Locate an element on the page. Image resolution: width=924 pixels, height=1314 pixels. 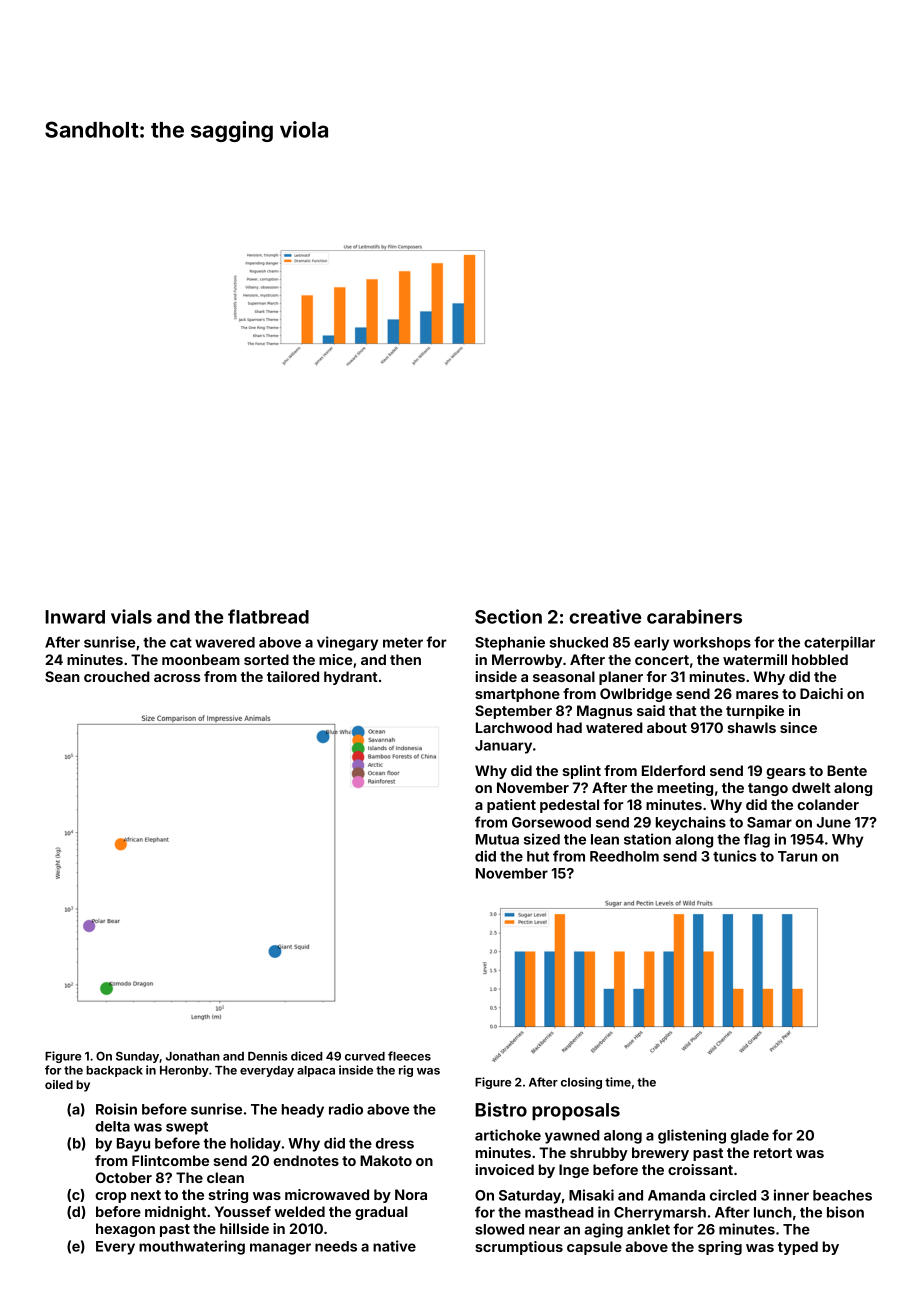
tunics is located at coordinates (734, 856).
